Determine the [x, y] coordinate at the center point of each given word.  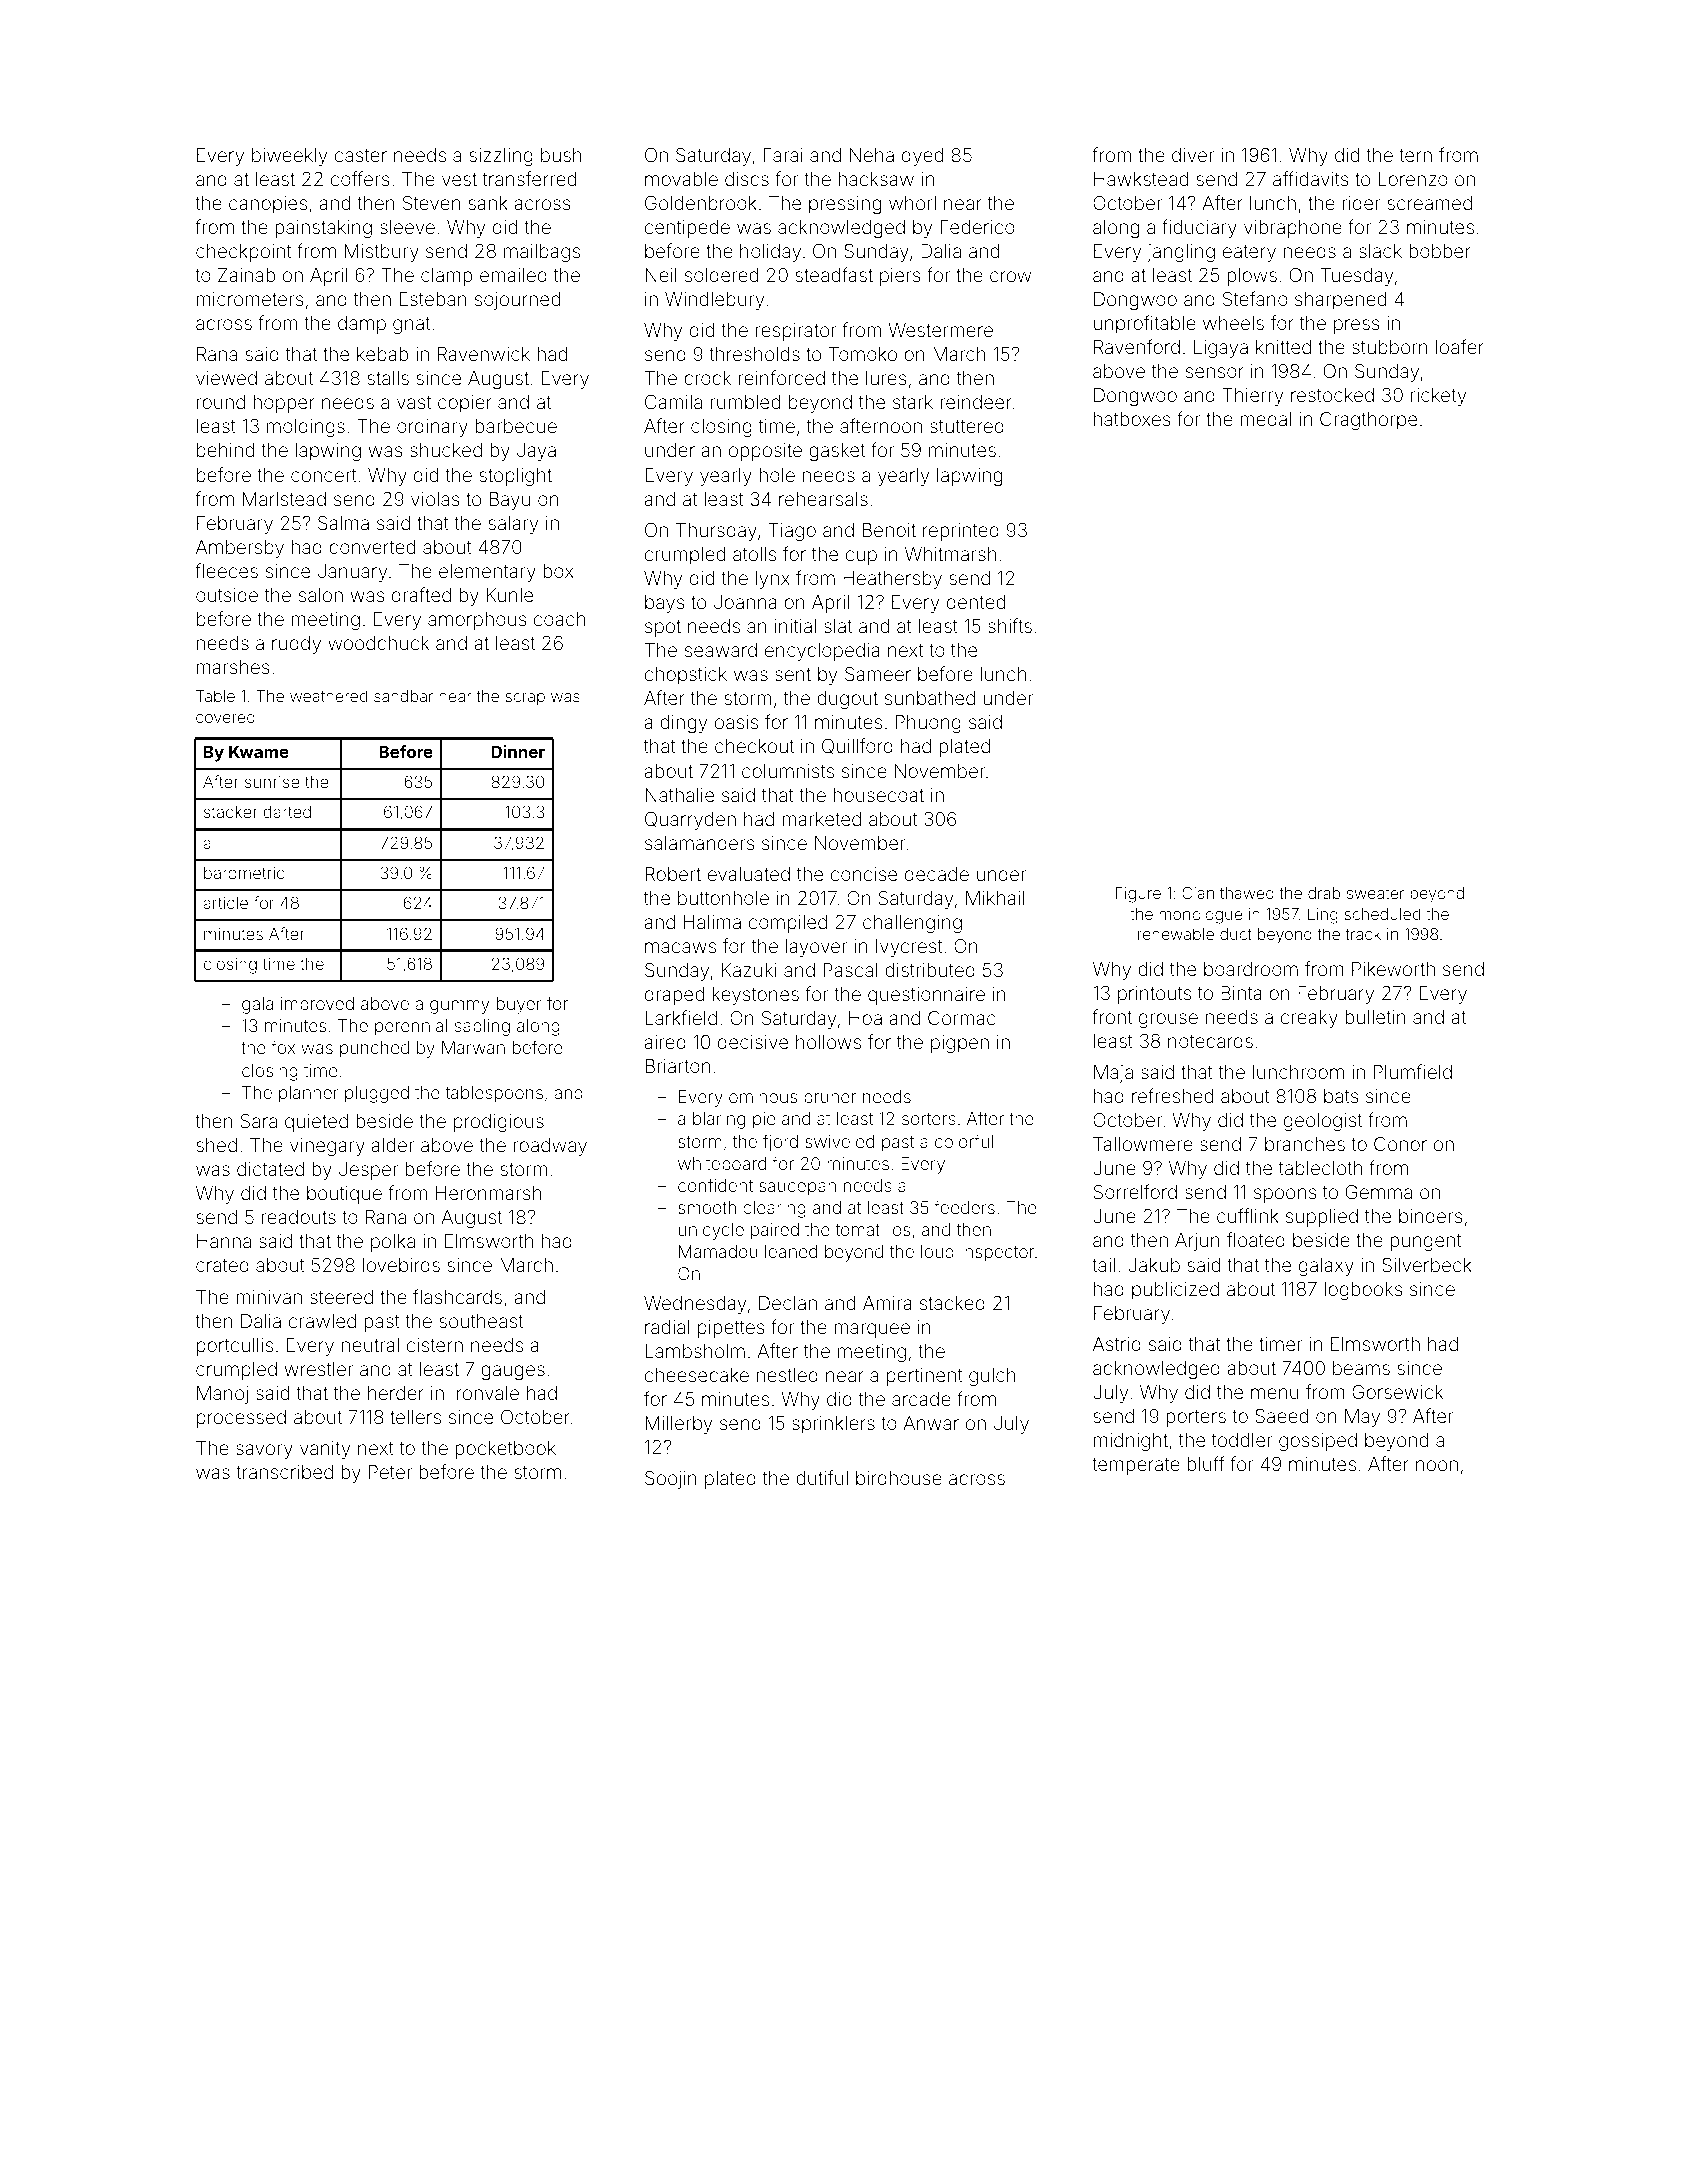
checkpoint [243, 253]
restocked [1332, 395]
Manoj [222, 1395]
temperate [1136, 1466]
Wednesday [695, 1305]
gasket [837, 452]
